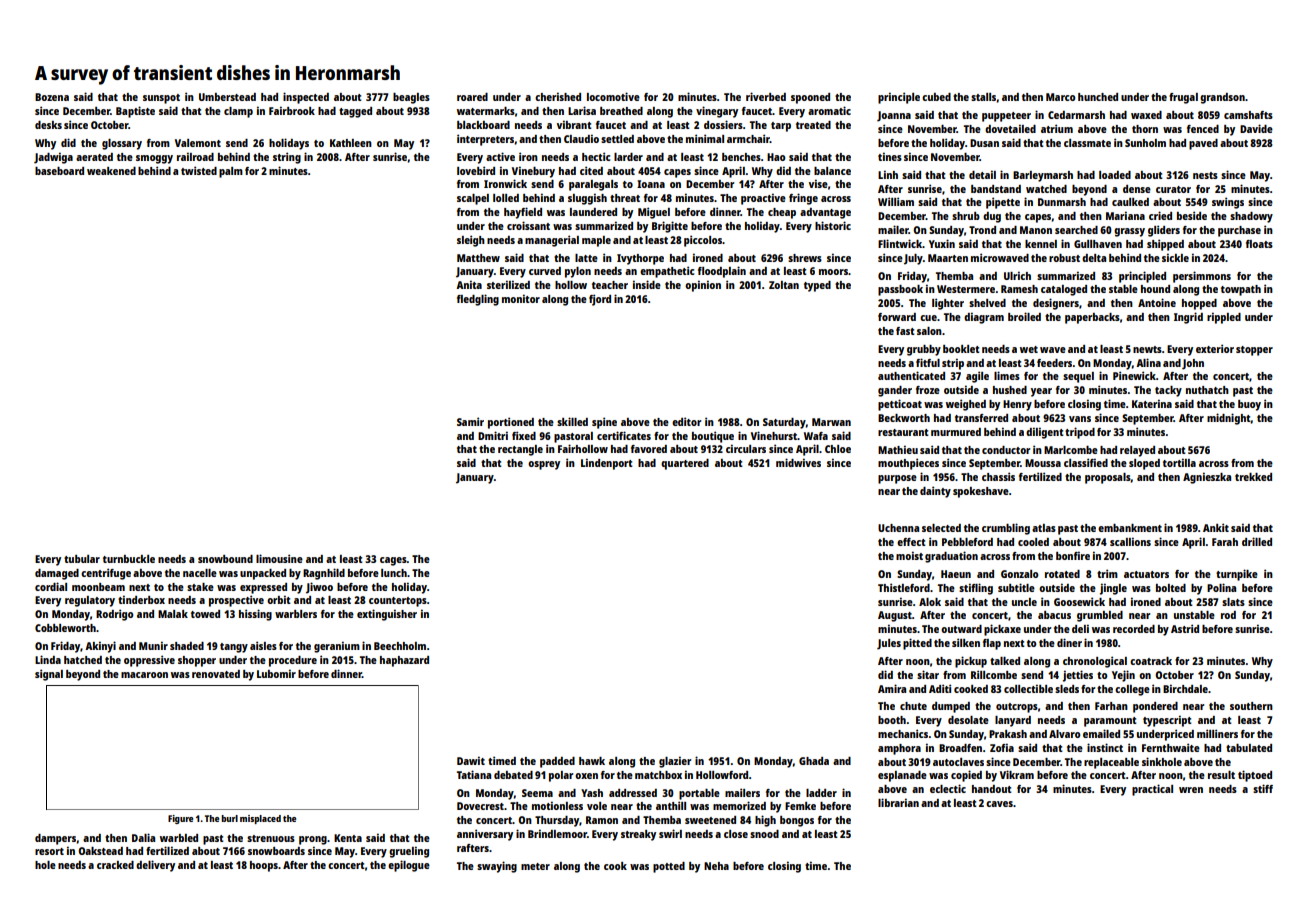 This screenshot has width=1308, height=924. Describe the element at coordinates (82, 559) in the screenshot. I see `tubular` at that location.
